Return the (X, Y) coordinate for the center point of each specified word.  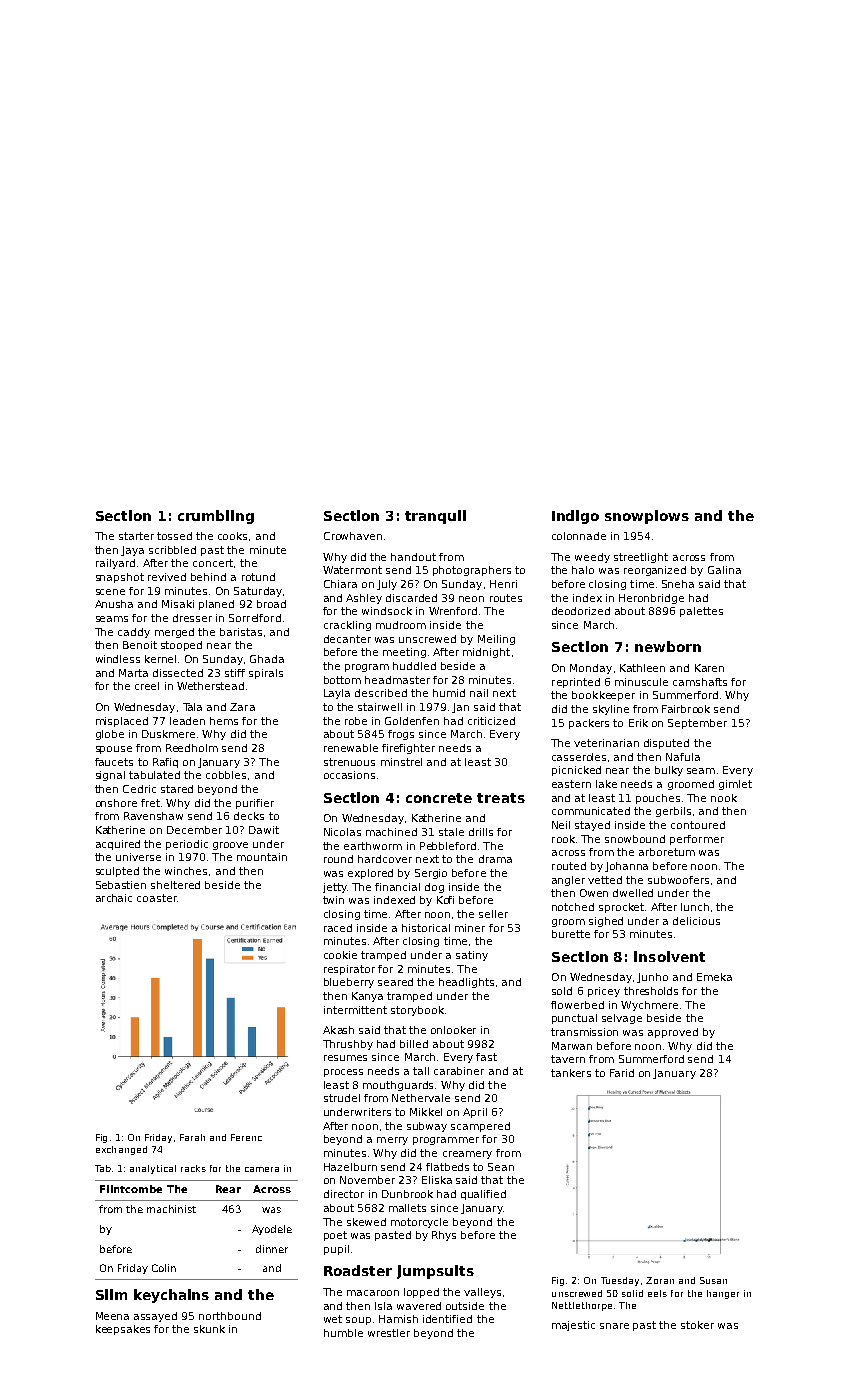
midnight (486, 653)
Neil (561, 825)
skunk (209, 1329)
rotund (258, 577)
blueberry (349, 983)
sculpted (117, 872)
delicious (696, 921)
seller (493, 914)
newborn (668, 646)
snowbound (635, 839)
